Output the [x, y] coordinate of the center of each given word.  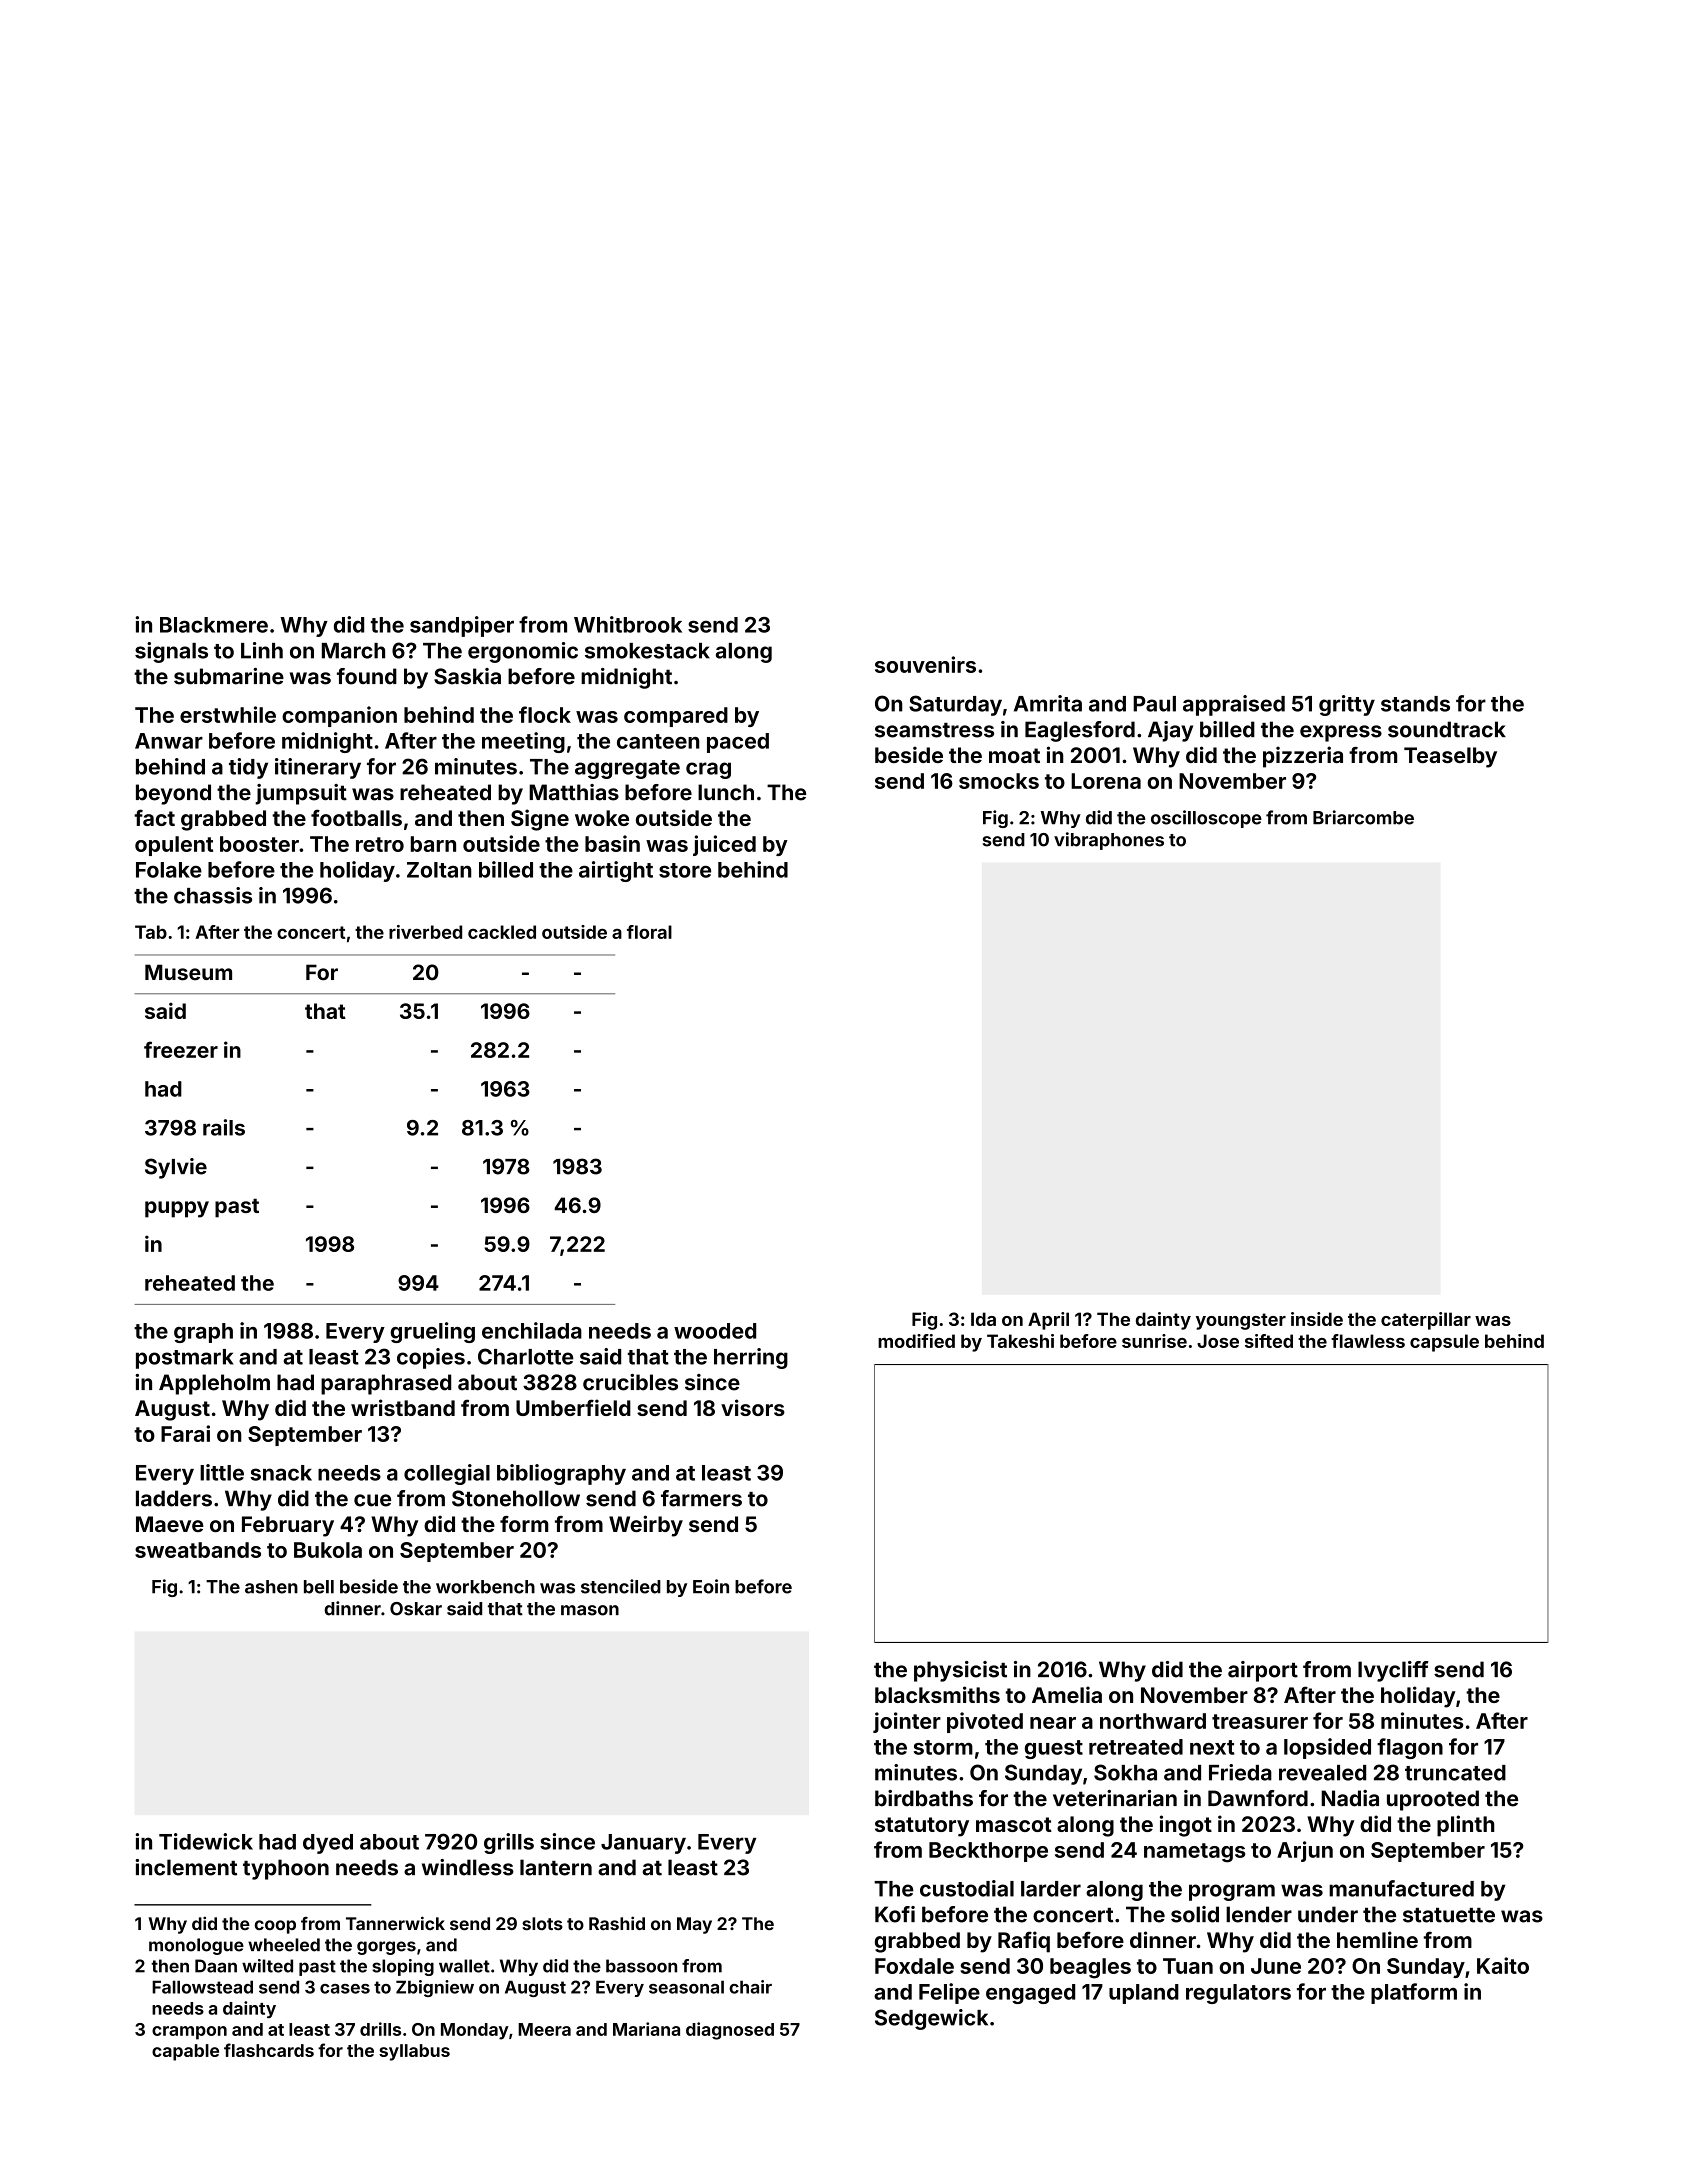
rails [224, 1127]
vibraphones [1109, 841]
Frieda [1240, 1772]
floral [649, 932]
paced [738, 743]
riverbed [425, 932]
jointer [907, 1722]
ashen [271, 1587]
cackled [502, 932]
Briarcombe [1363, 817]
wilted [267, 1966]
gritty [1347, 705]
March [353, 651]
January [643, 1844]
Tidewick [206, 1841]
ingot [1186, 1826]
